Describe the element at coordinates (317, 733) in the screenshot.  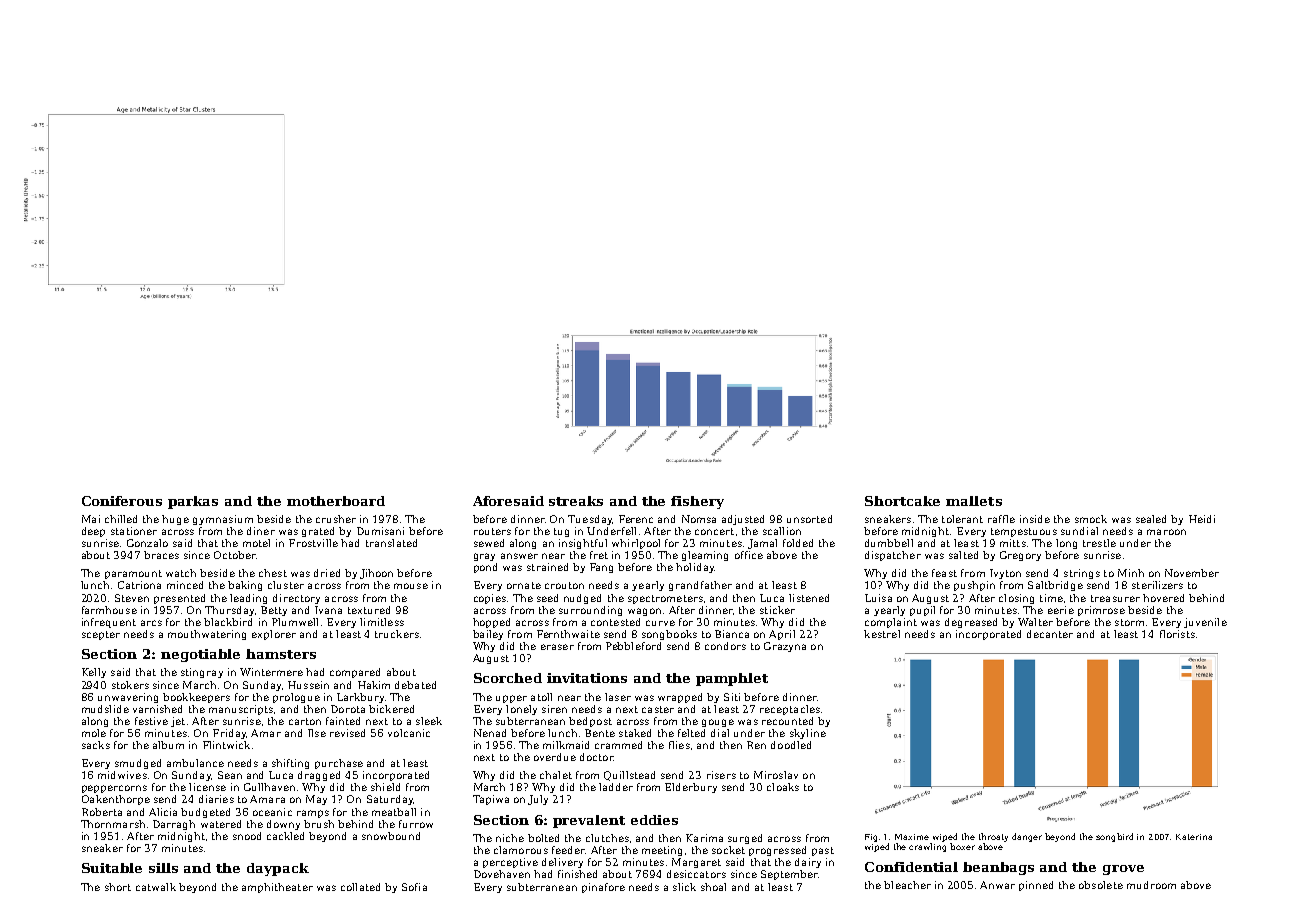
I see `Ilse` at that location.
